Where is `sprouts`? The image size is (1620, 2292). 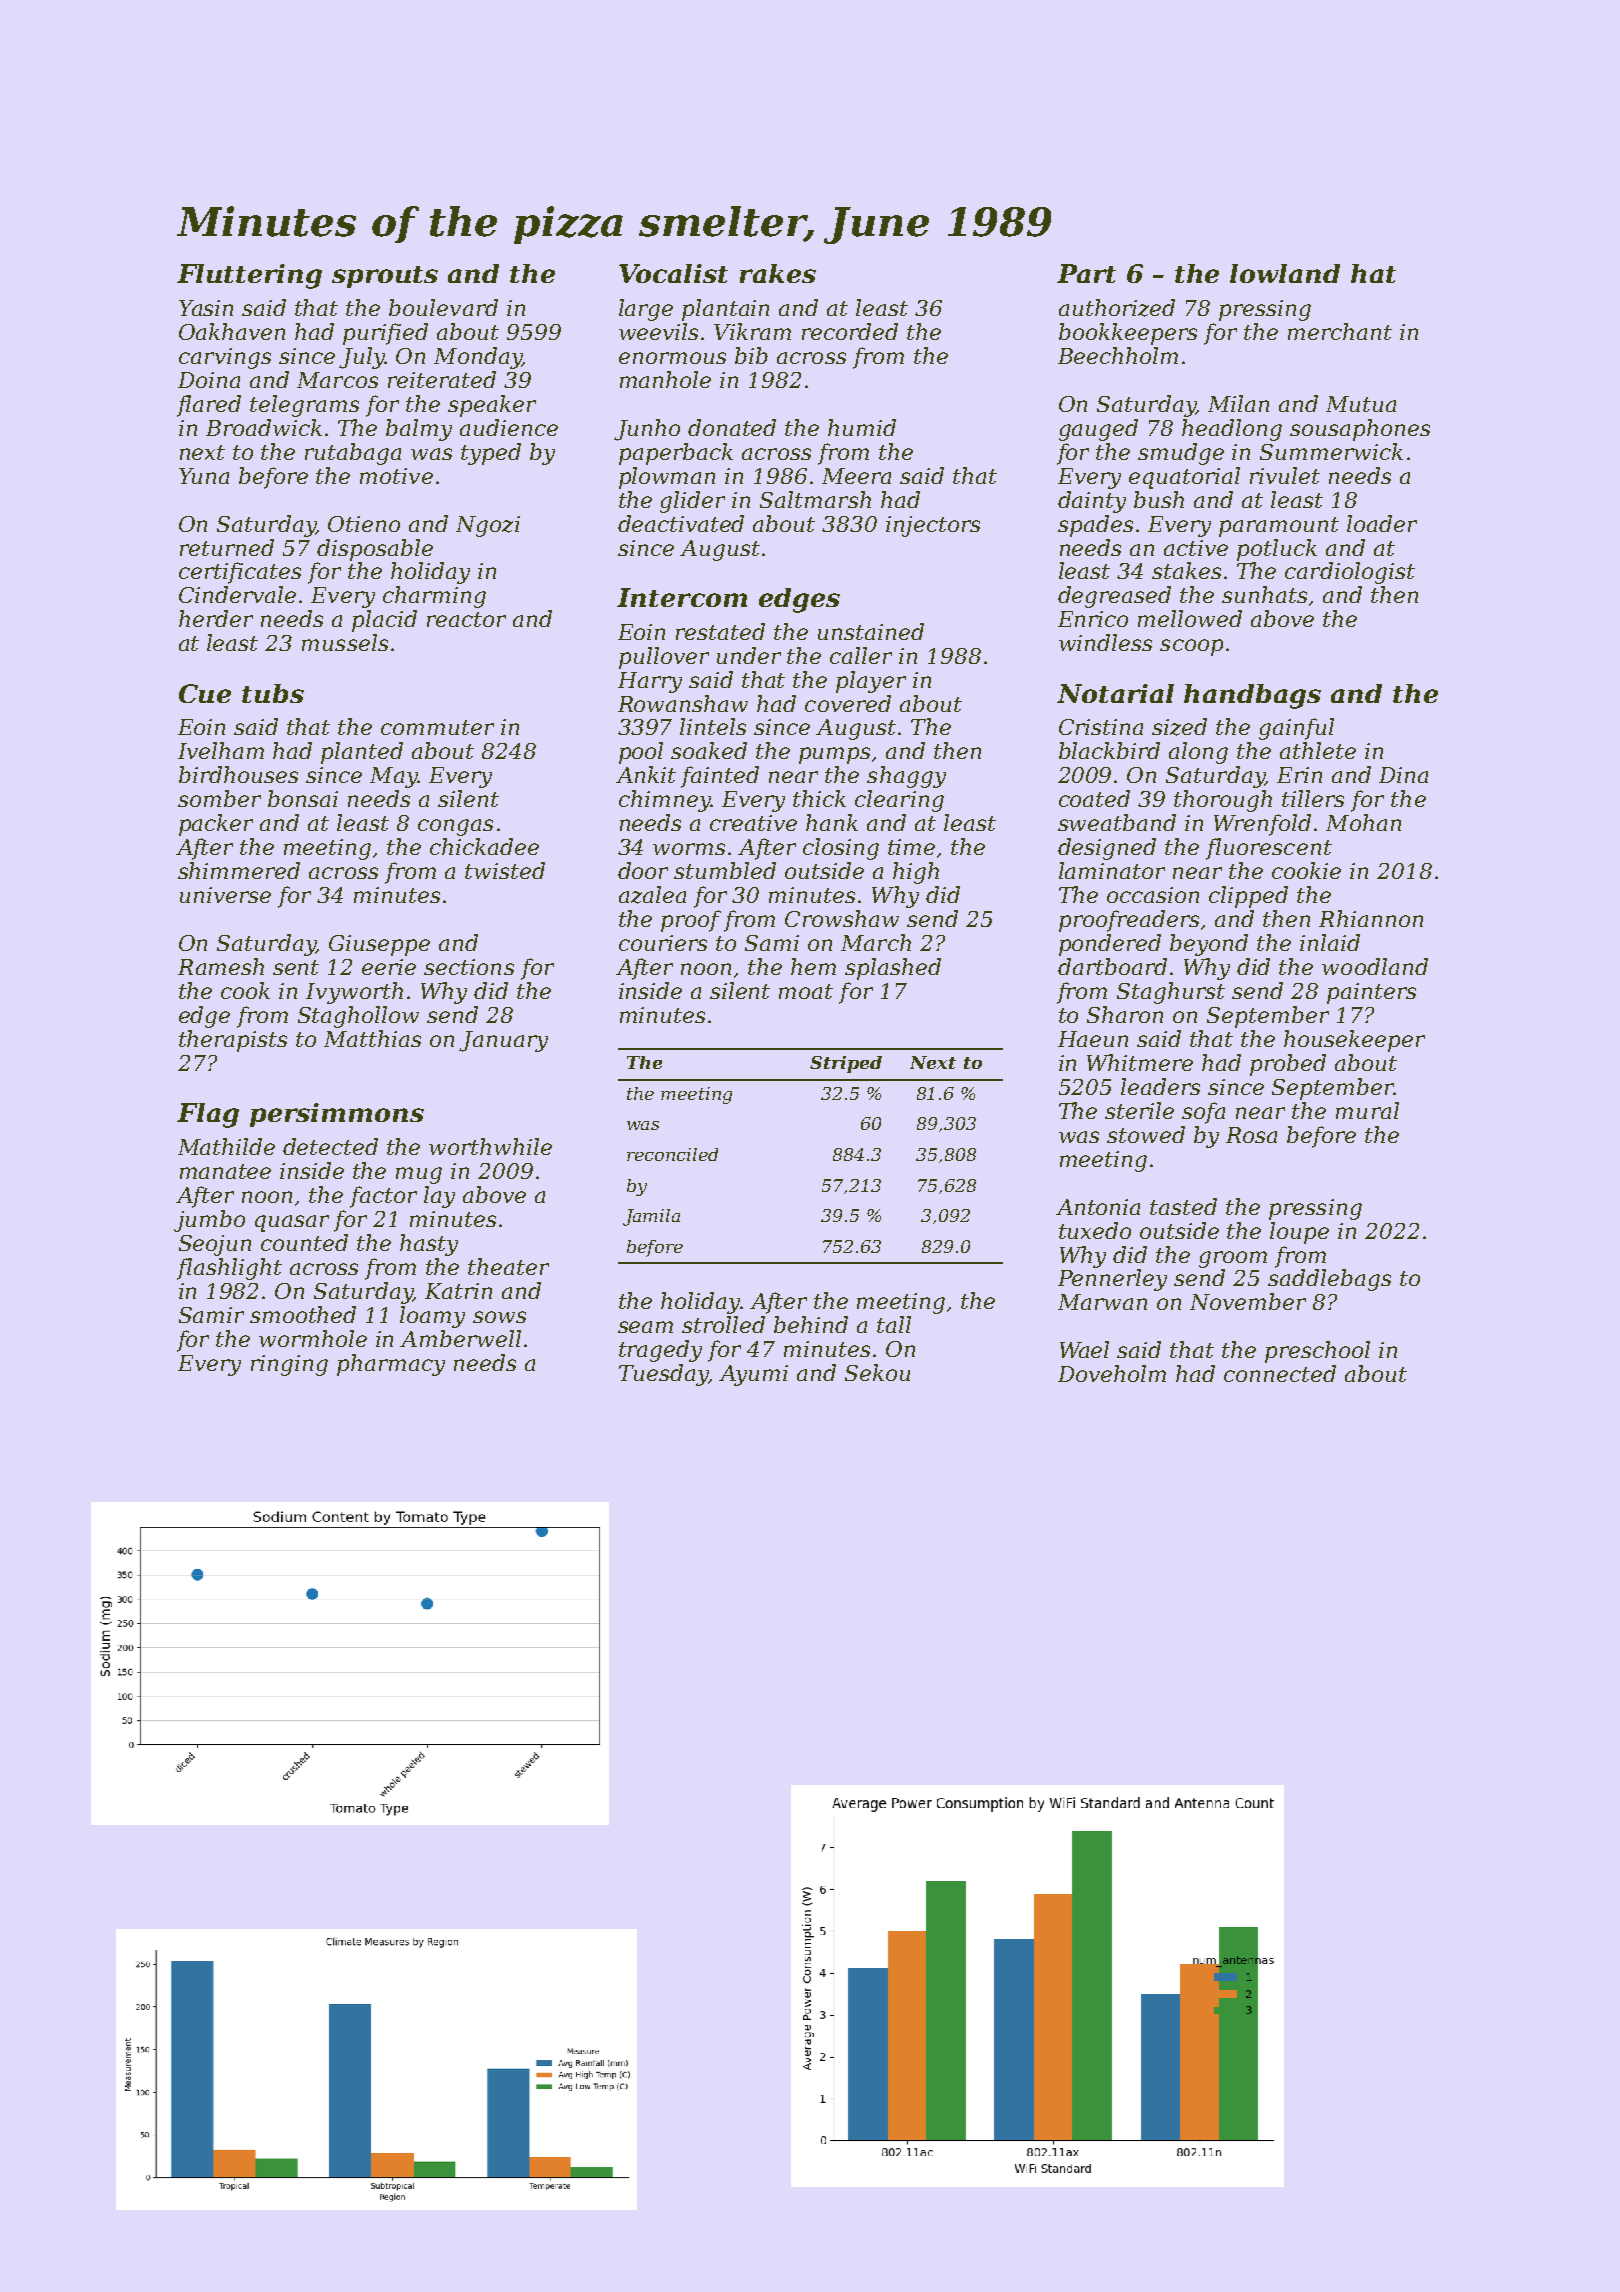 sprouts is located at coordinates (385, 277).
